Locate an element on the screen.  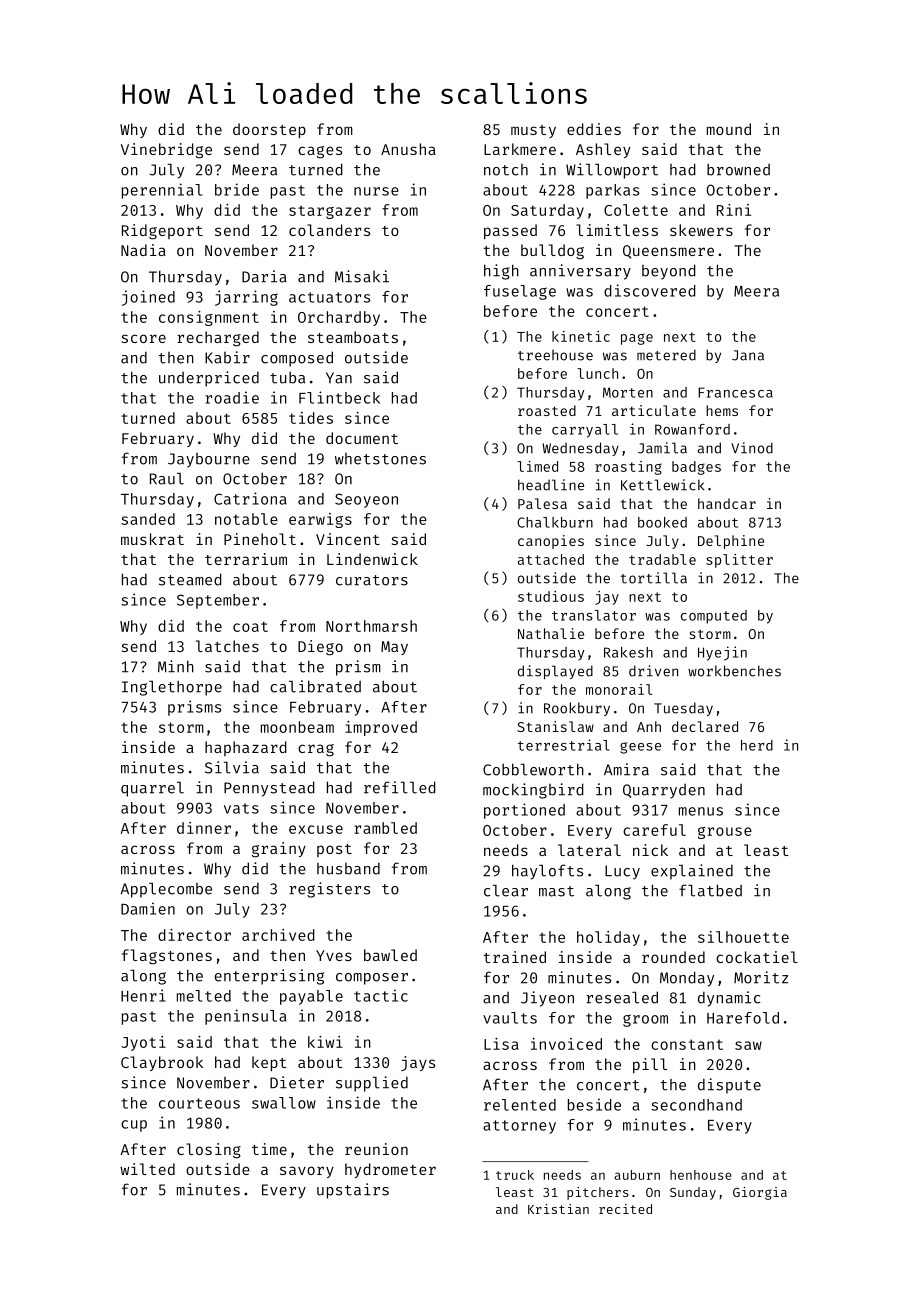
Anusha is located at coordinates (408, 149).
